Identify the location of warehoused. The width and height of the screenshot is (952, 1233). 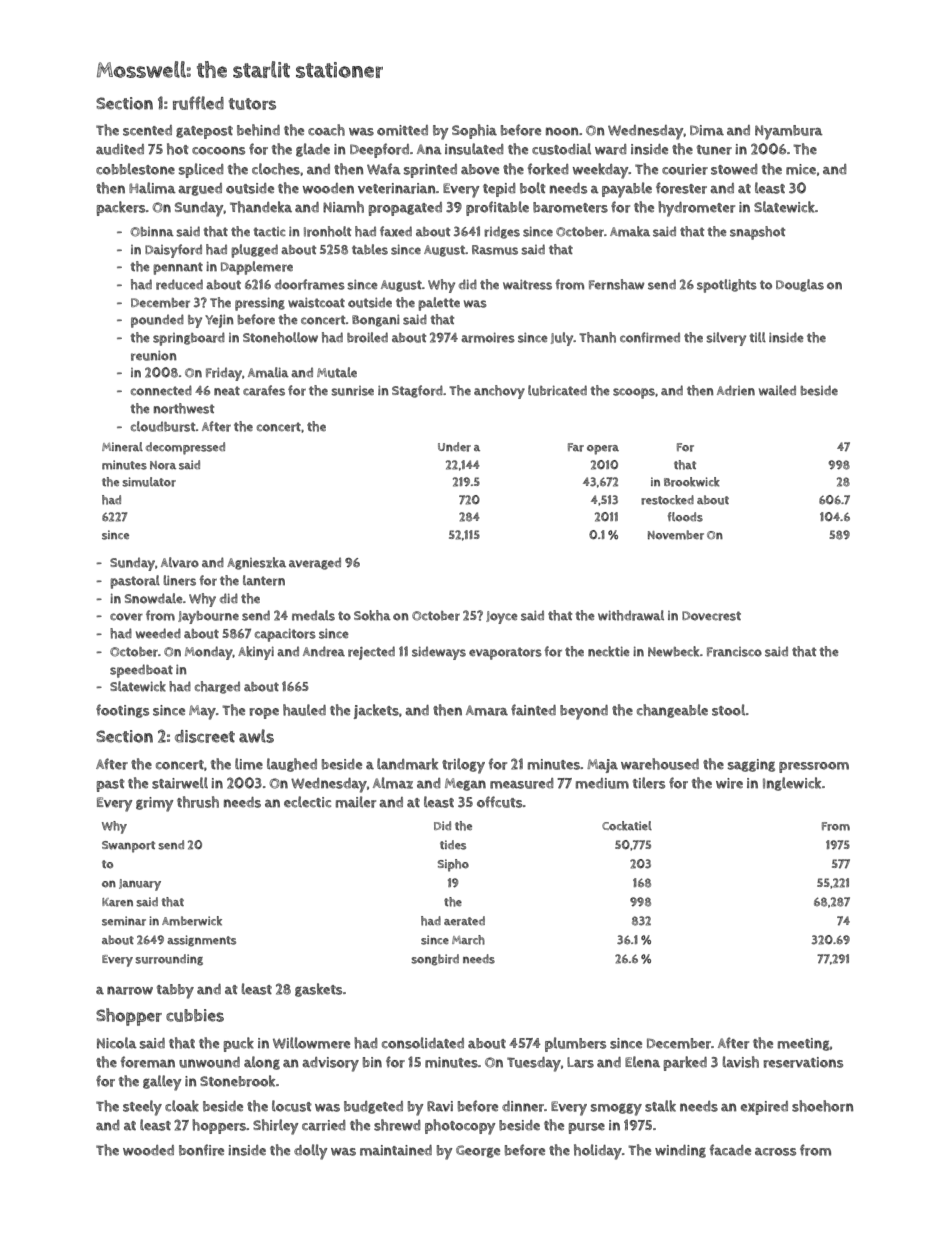
(660, 764).
